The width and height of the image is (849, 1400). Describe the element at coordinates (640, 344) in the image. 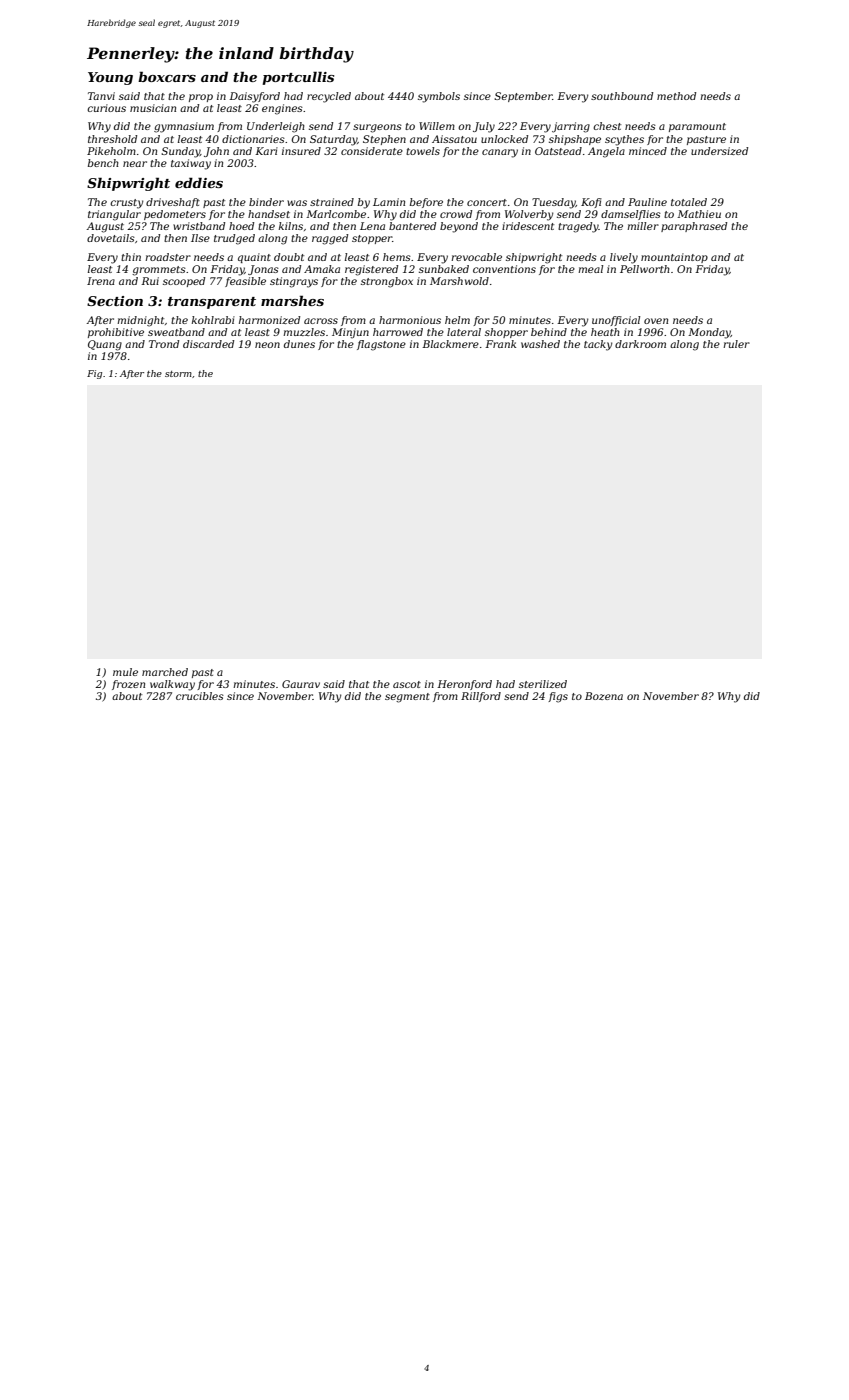

I see `darkroom` at that location.
